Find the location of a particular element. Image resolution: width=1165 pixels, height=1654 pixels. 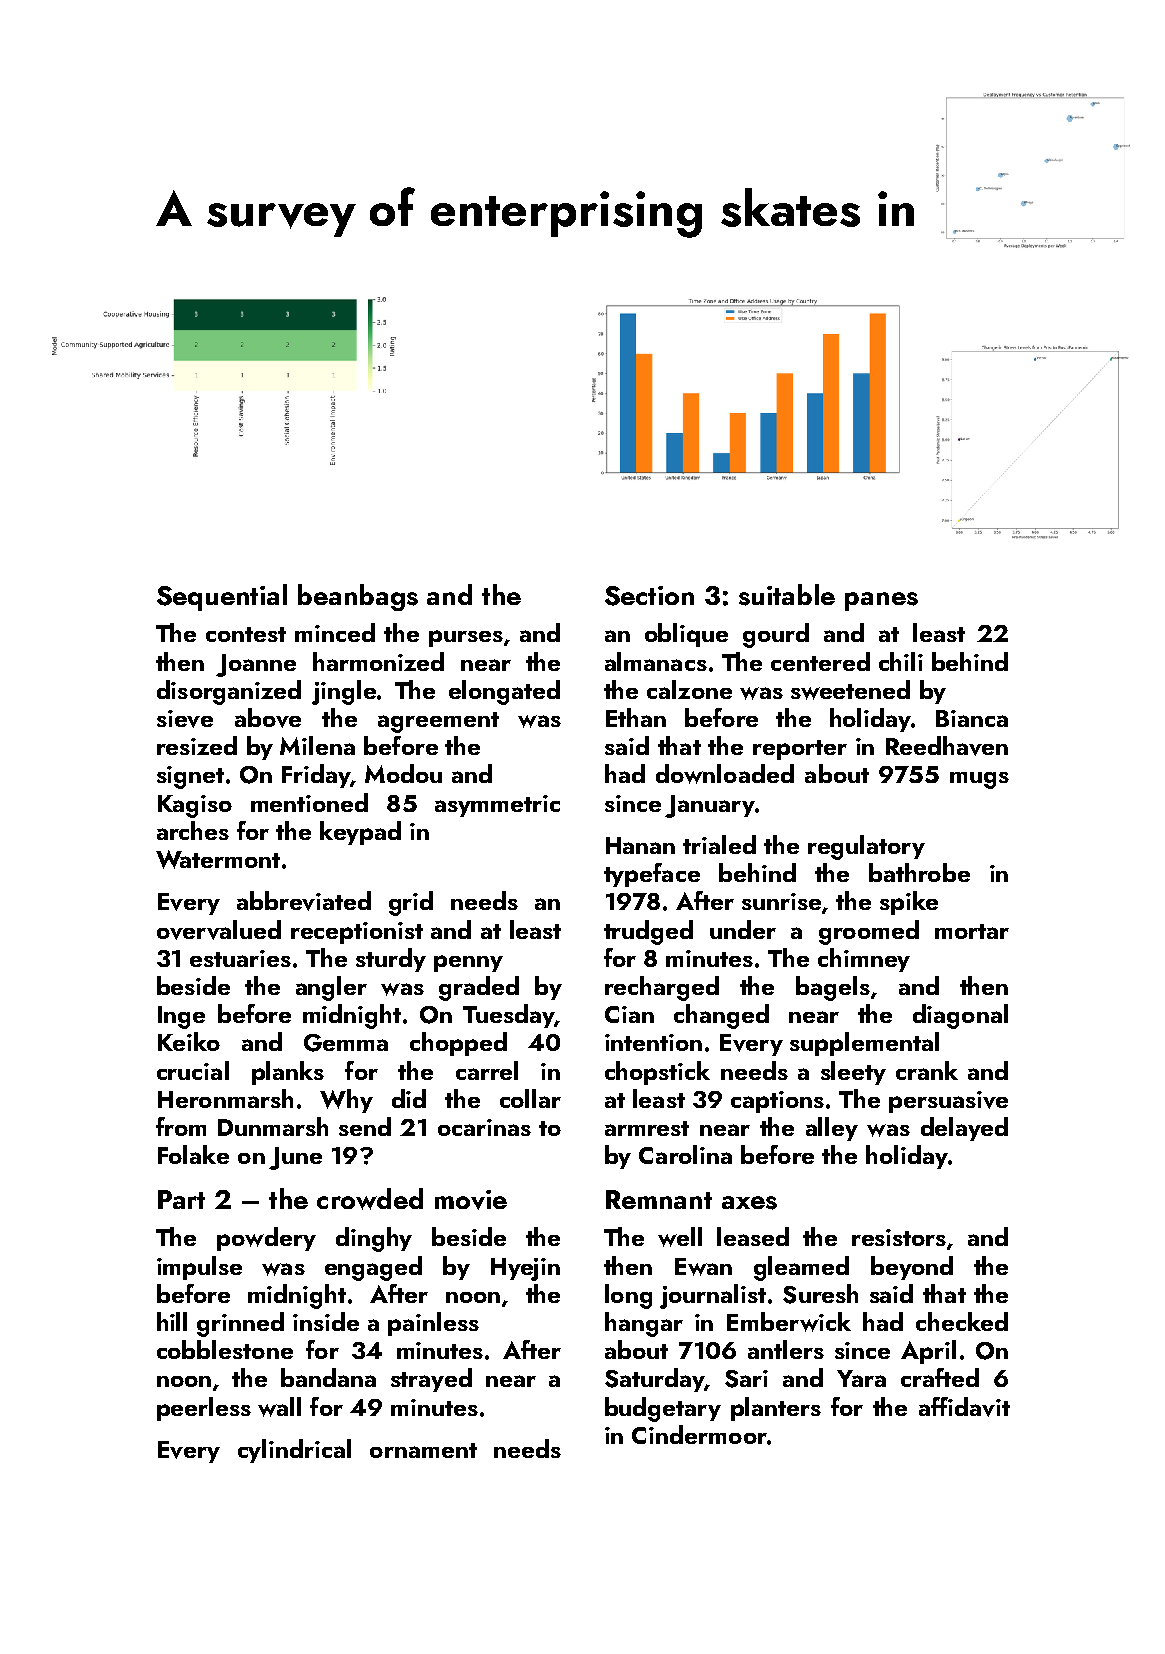

sieve is located at coordinates (185, 719).
